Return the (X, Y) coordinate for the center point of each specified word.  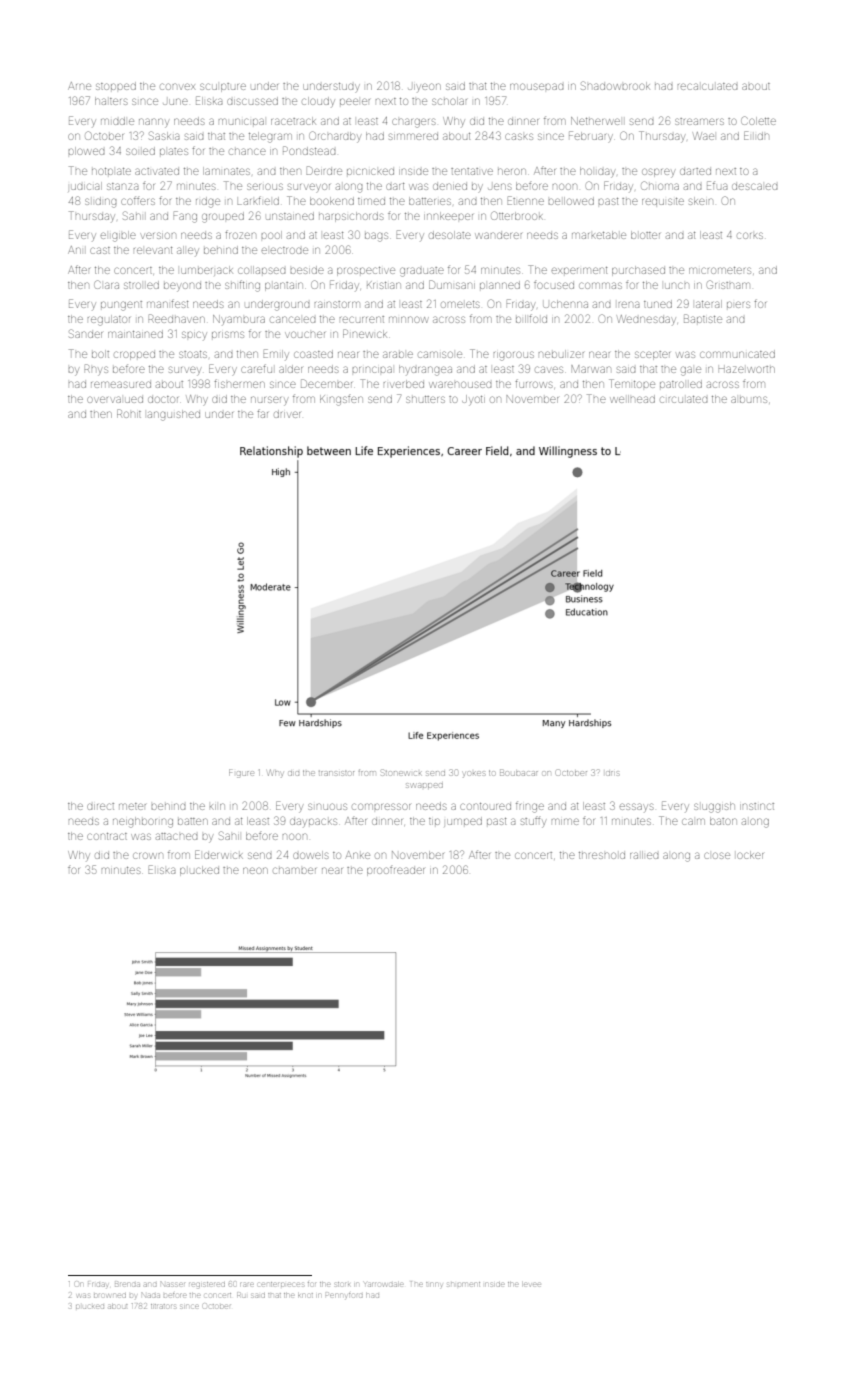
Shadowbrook (615, 85)
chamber (294, 870)
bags (376, 237)
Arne (79, 86)
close (717, 855)
